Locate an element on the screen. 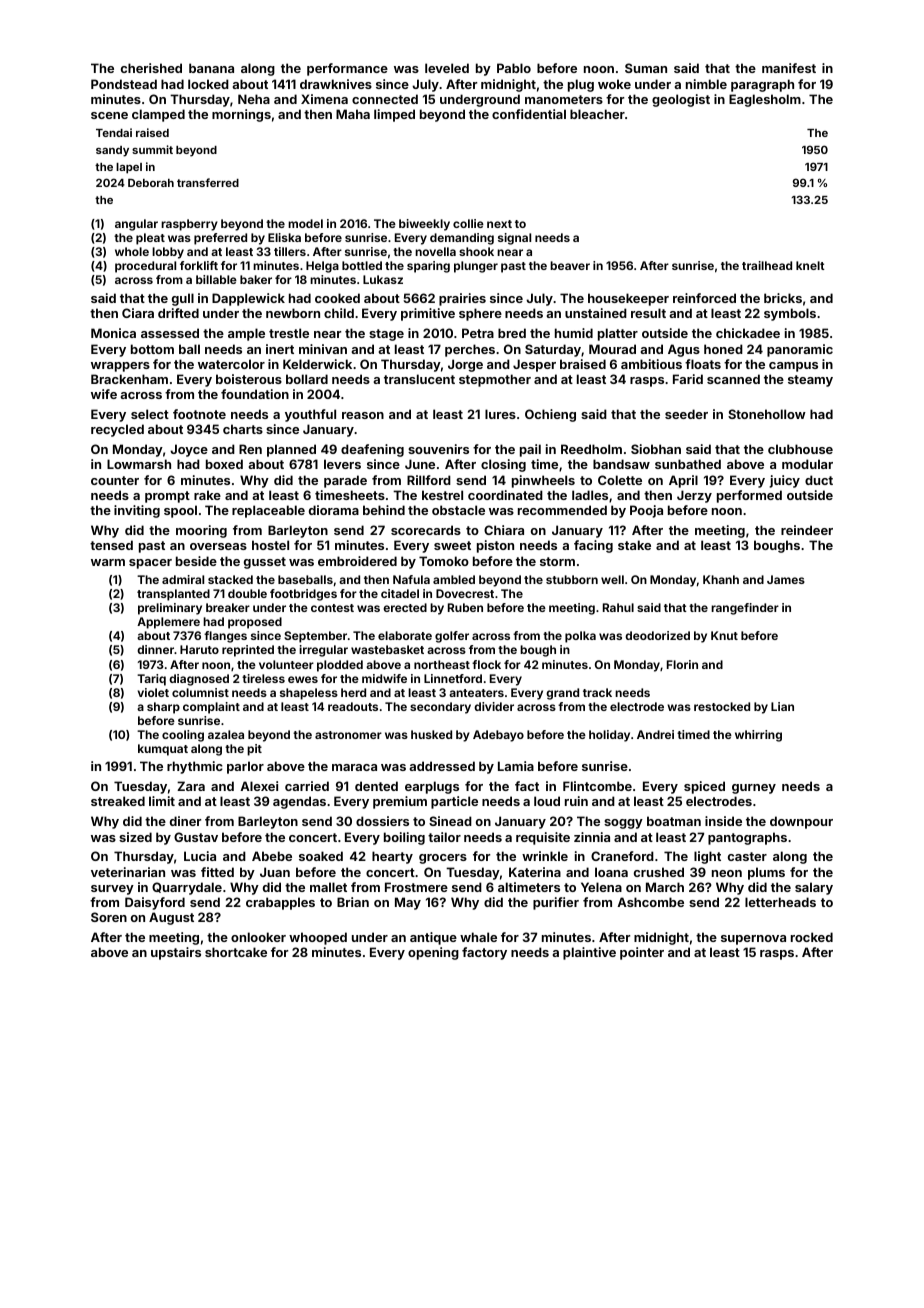  Rahul is located at coordinates (618, 607).
